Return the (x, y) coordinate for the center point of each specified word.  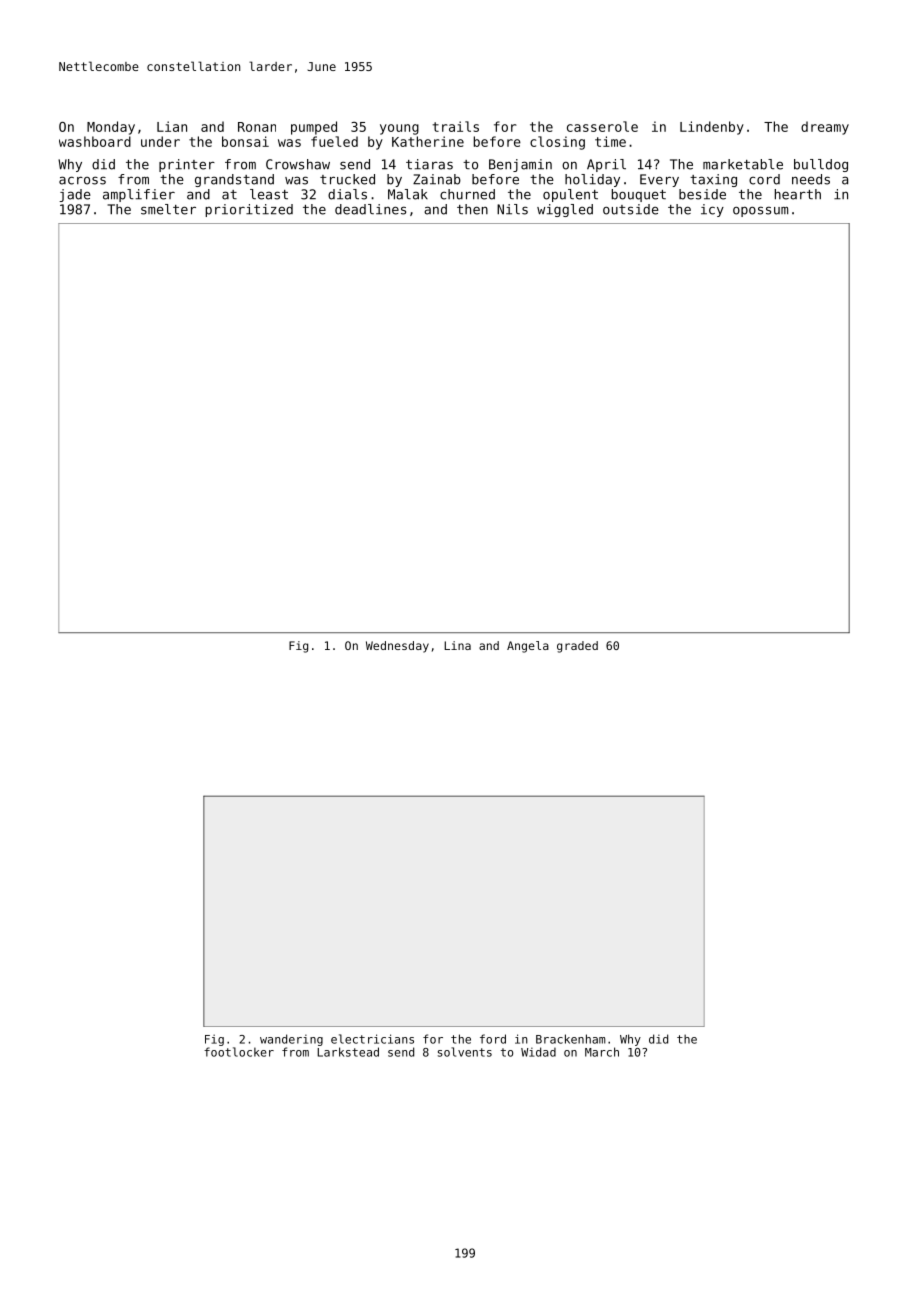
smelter (168, 209)
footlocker (239, 1052)
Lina (457, 645)
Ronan (257, 127)
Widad (538, 1052)
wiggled (565, 210)
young (399, 129)
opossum (760, 211)
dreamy (825, 128)
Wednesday (397, 647)
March (602, 1052)
